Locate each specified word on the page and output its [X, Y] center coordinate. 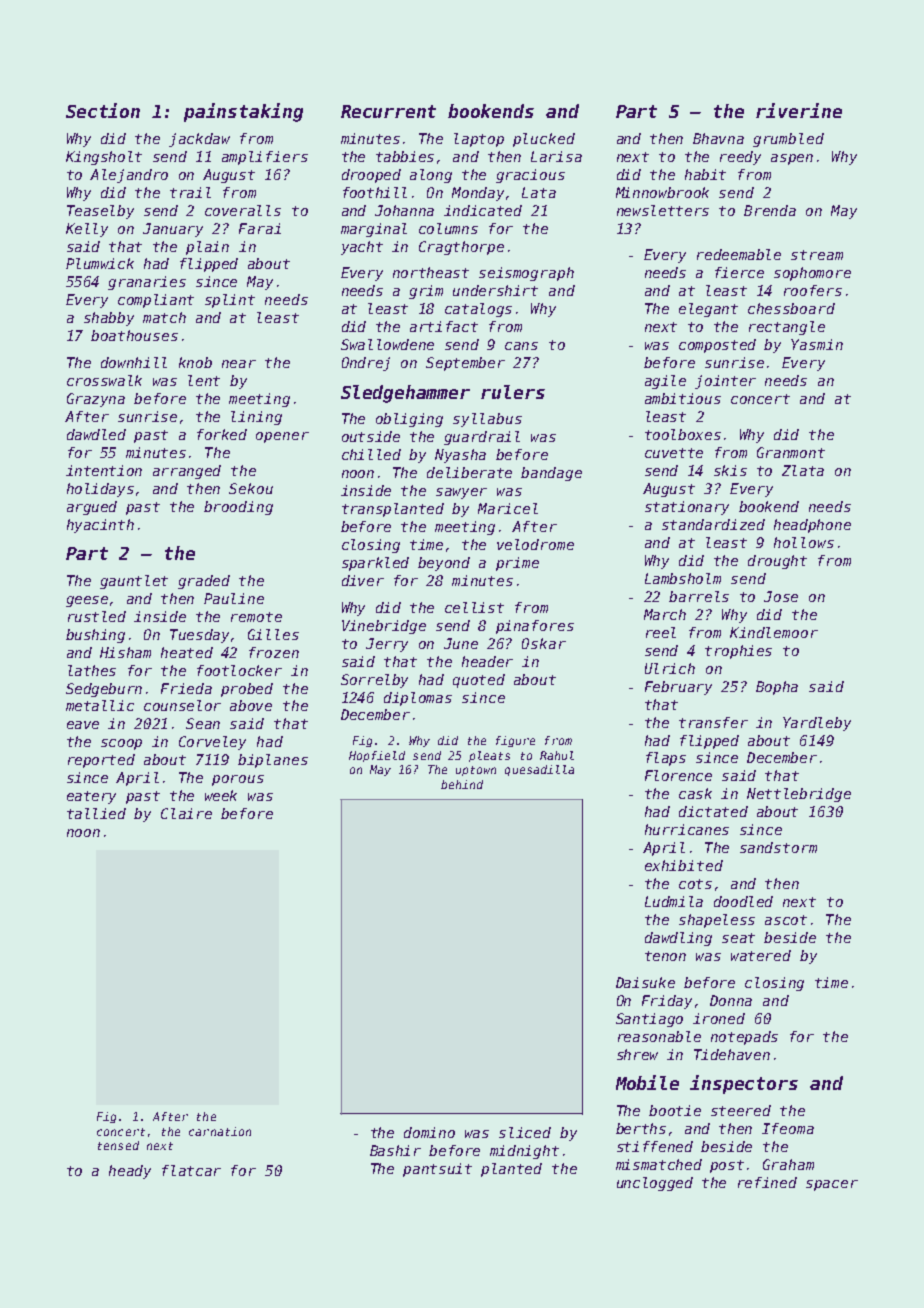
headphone [812, 526]
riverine [799, 110]
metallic [100, 705]
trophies [738, 652]
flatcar [191, 1170]
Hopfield [377, 756]
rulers [513, 392]
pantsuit [437, 1170]
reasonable [659, 1036]
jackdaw [199, 140]
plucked [544, 140]
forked [222, 434]
